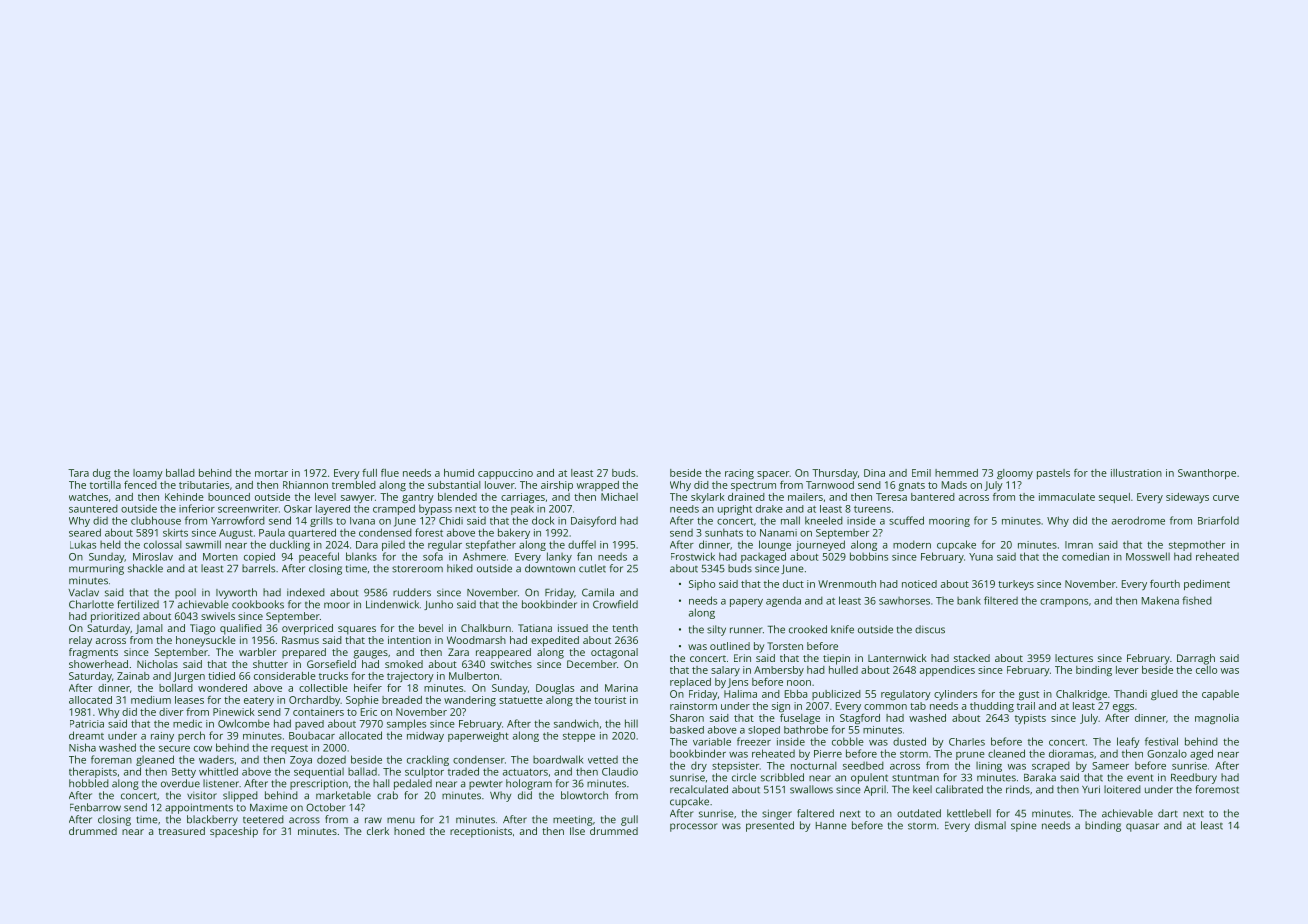 This document has width=1308, height=924. What do you see at coordinates (1053, 474) in the document?
I see `pastels` at bounding box center [1053, 474].
